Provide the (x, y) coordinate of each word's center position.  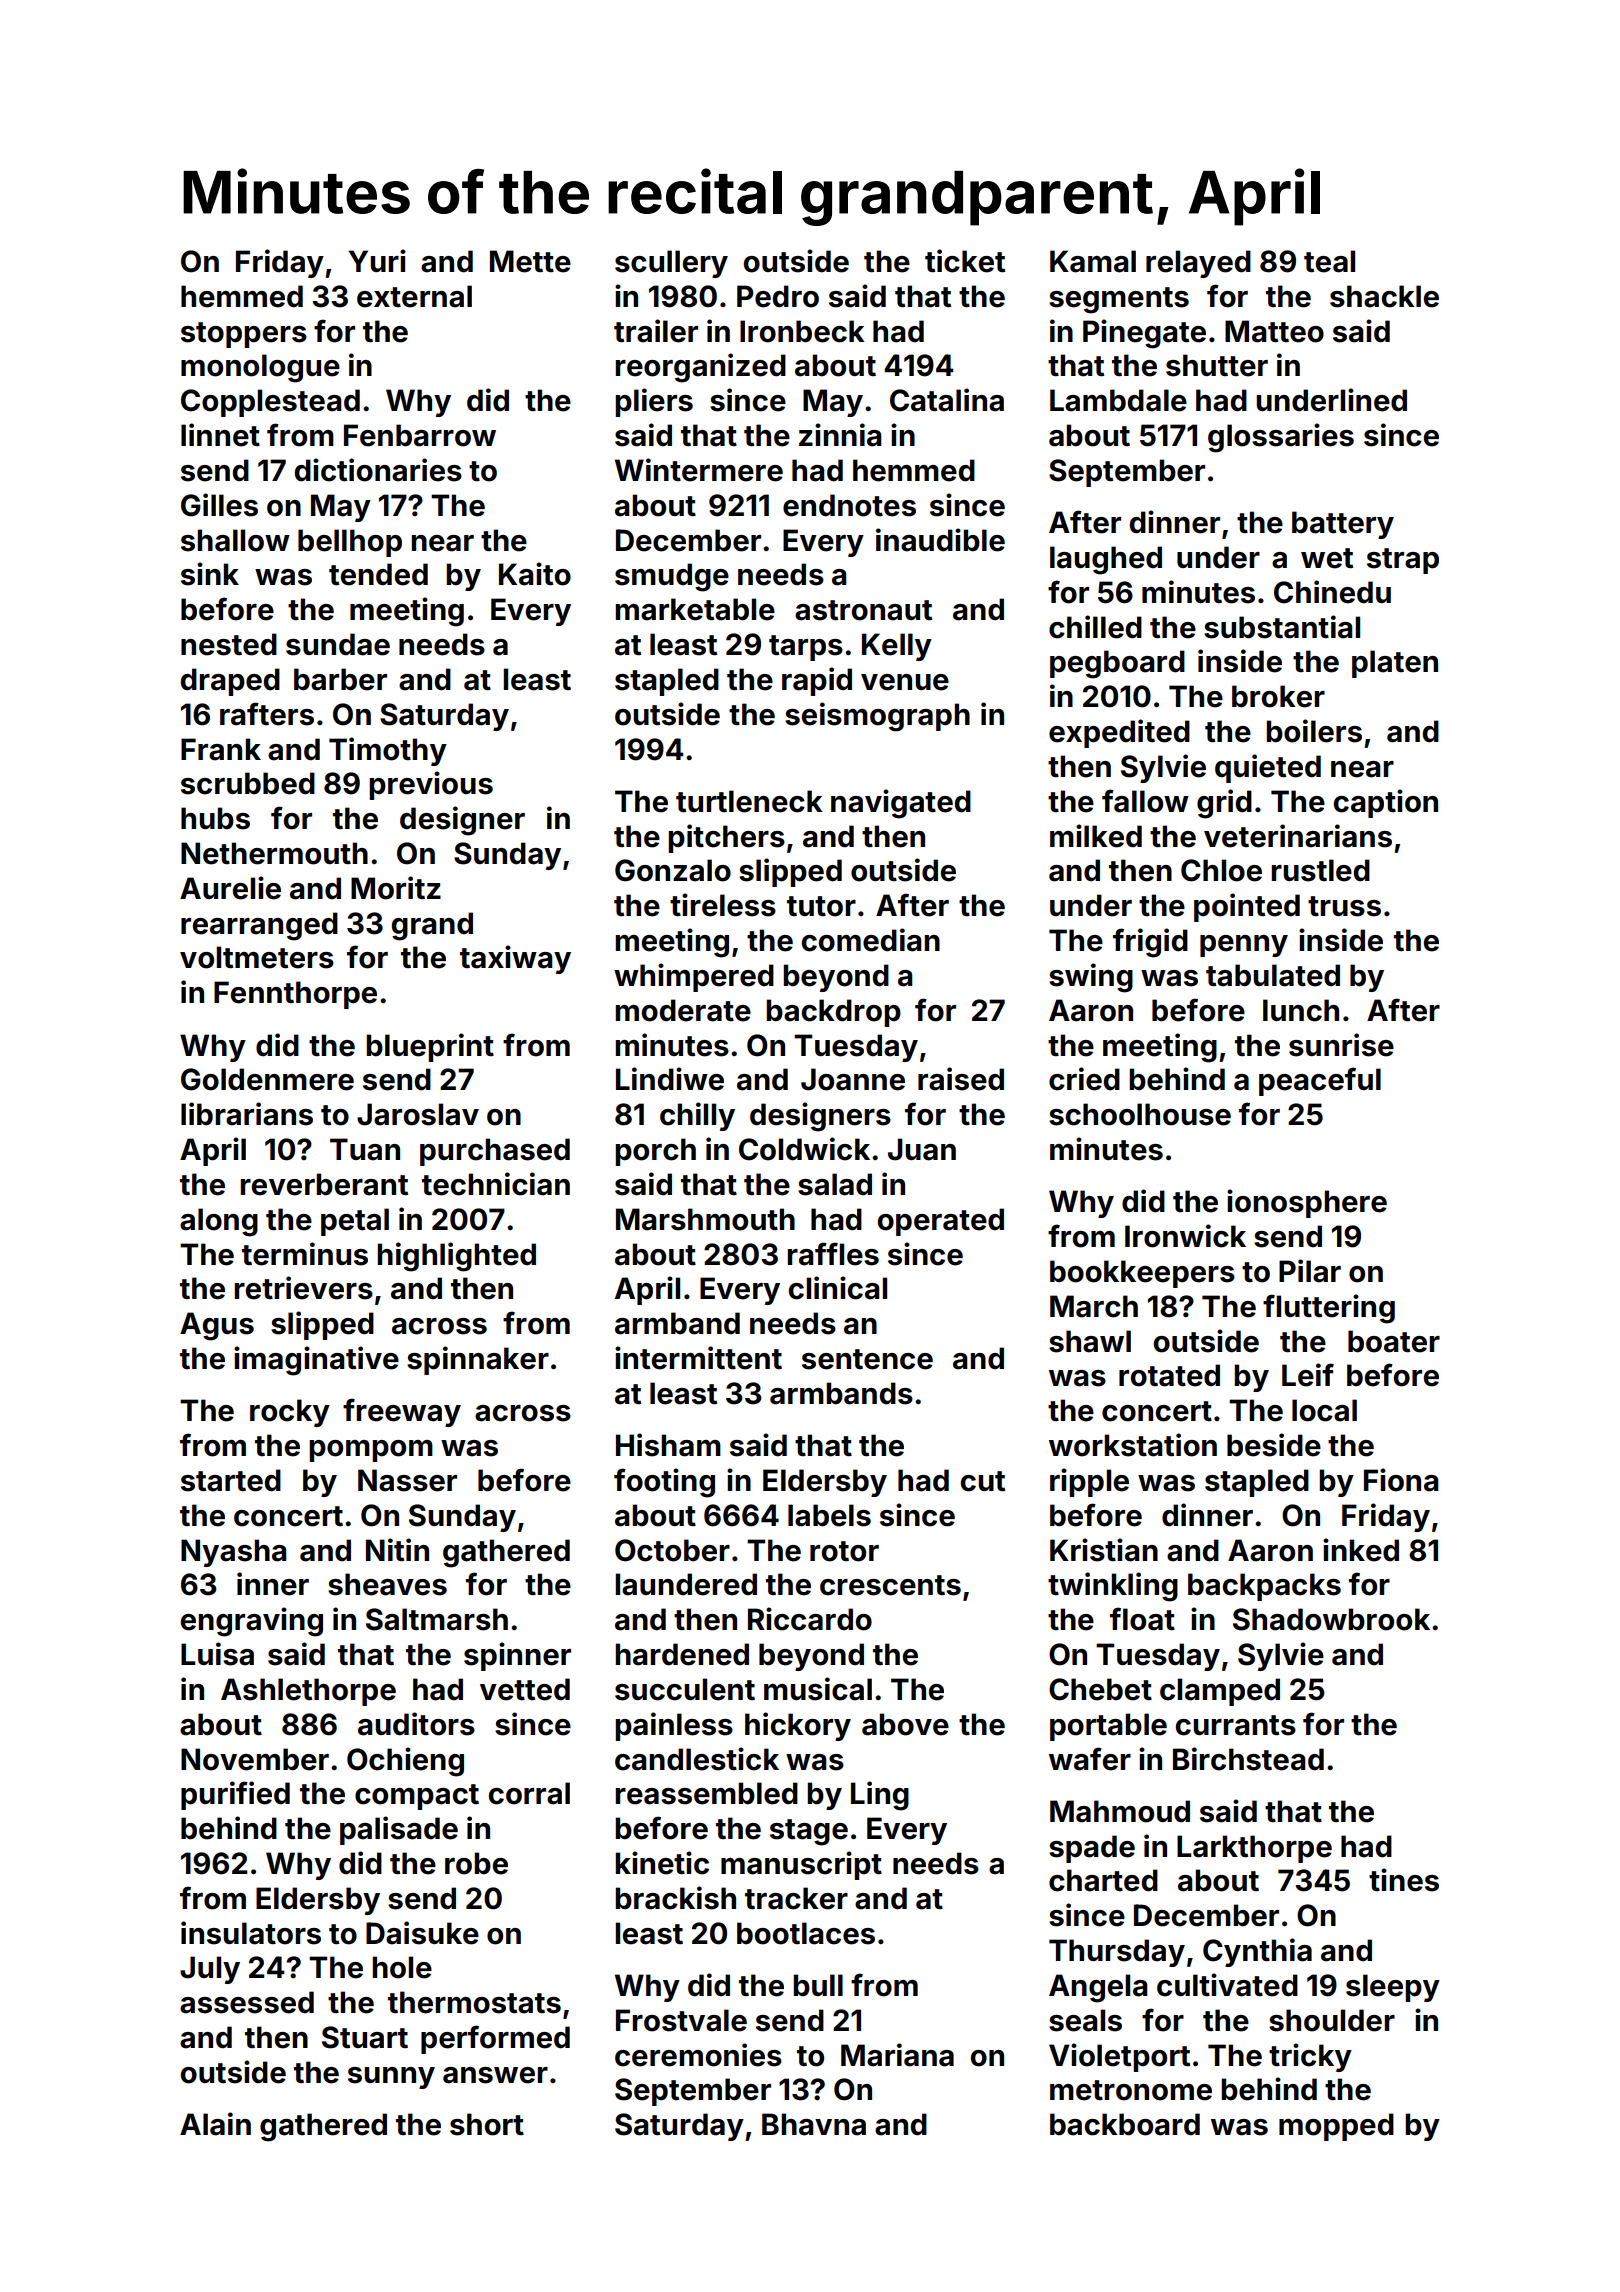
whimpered (694, 977)
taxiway (515, 959)
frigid (1150, 943)
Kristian (1104, 1550)
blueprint (430, 1047)
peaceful (1320, 1081)
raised (961, 1079)
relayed (1198, 264)
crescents (890, 1585)
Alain (215, 2124)
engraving (252, 1622)
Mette (530, 261)
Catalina (947, 400)
